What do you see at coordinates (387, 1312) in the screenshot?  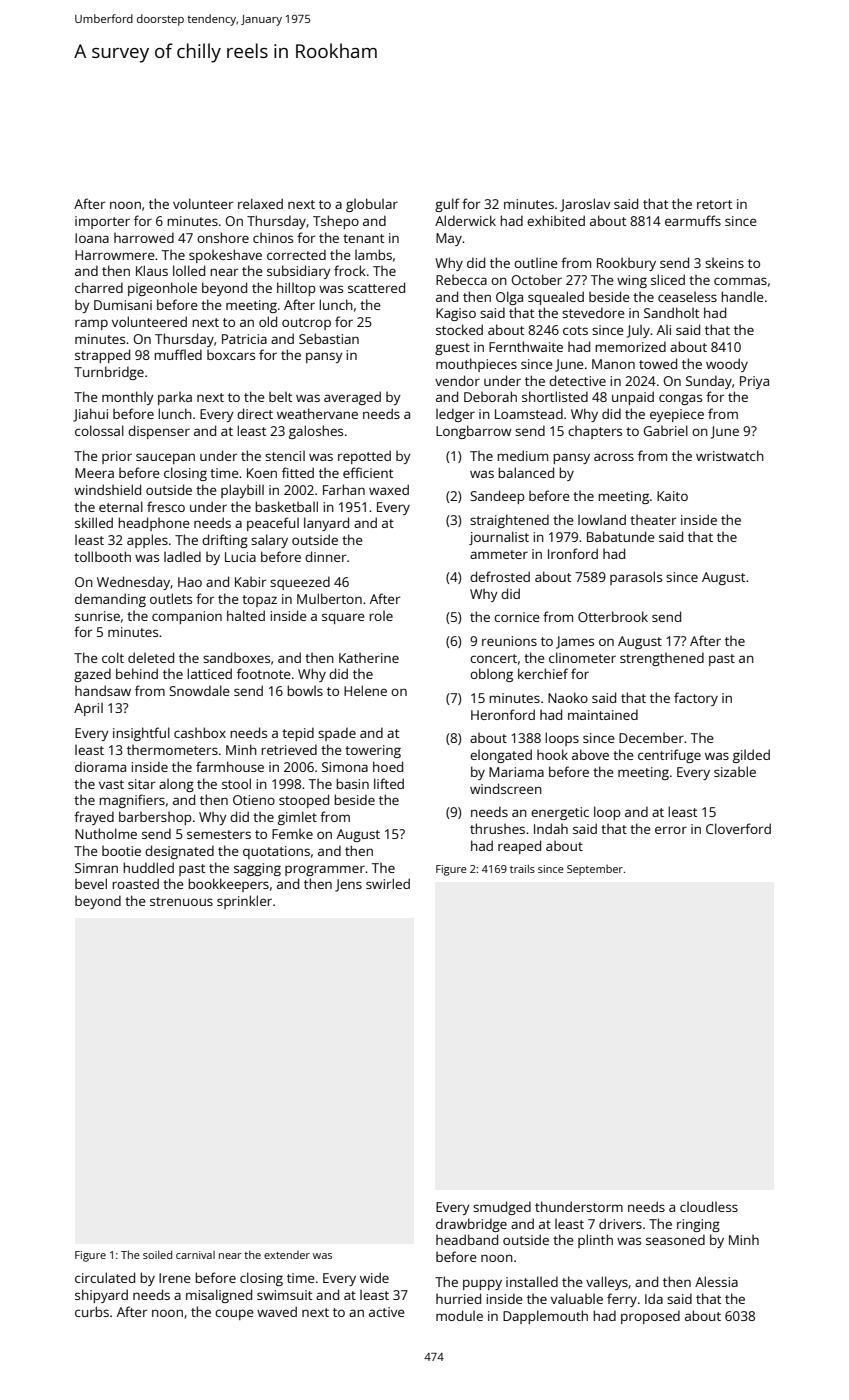 I see `active` at bounding box center [387, 1312].
